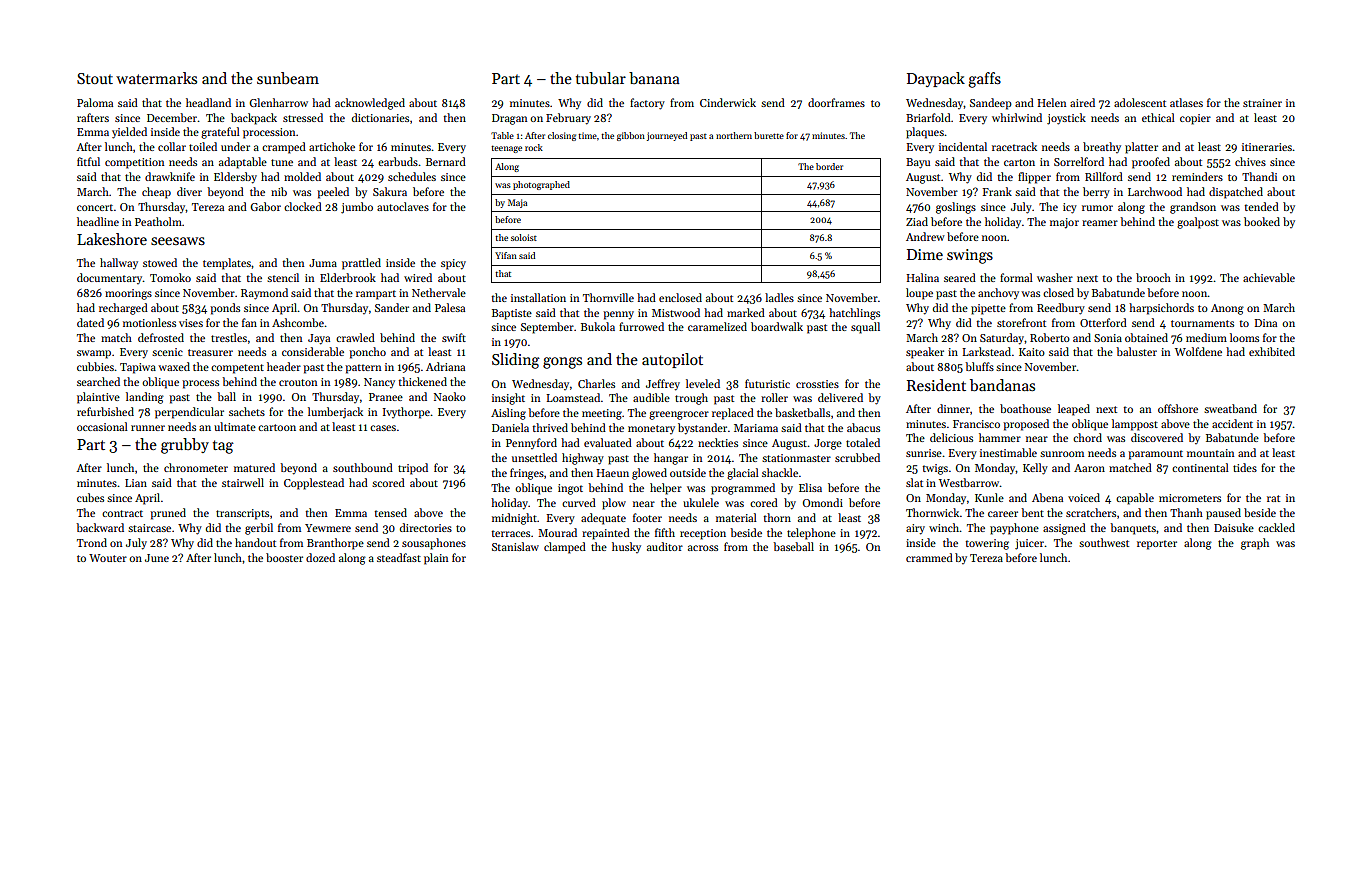  I want to click on squall, so click(865, 328).
